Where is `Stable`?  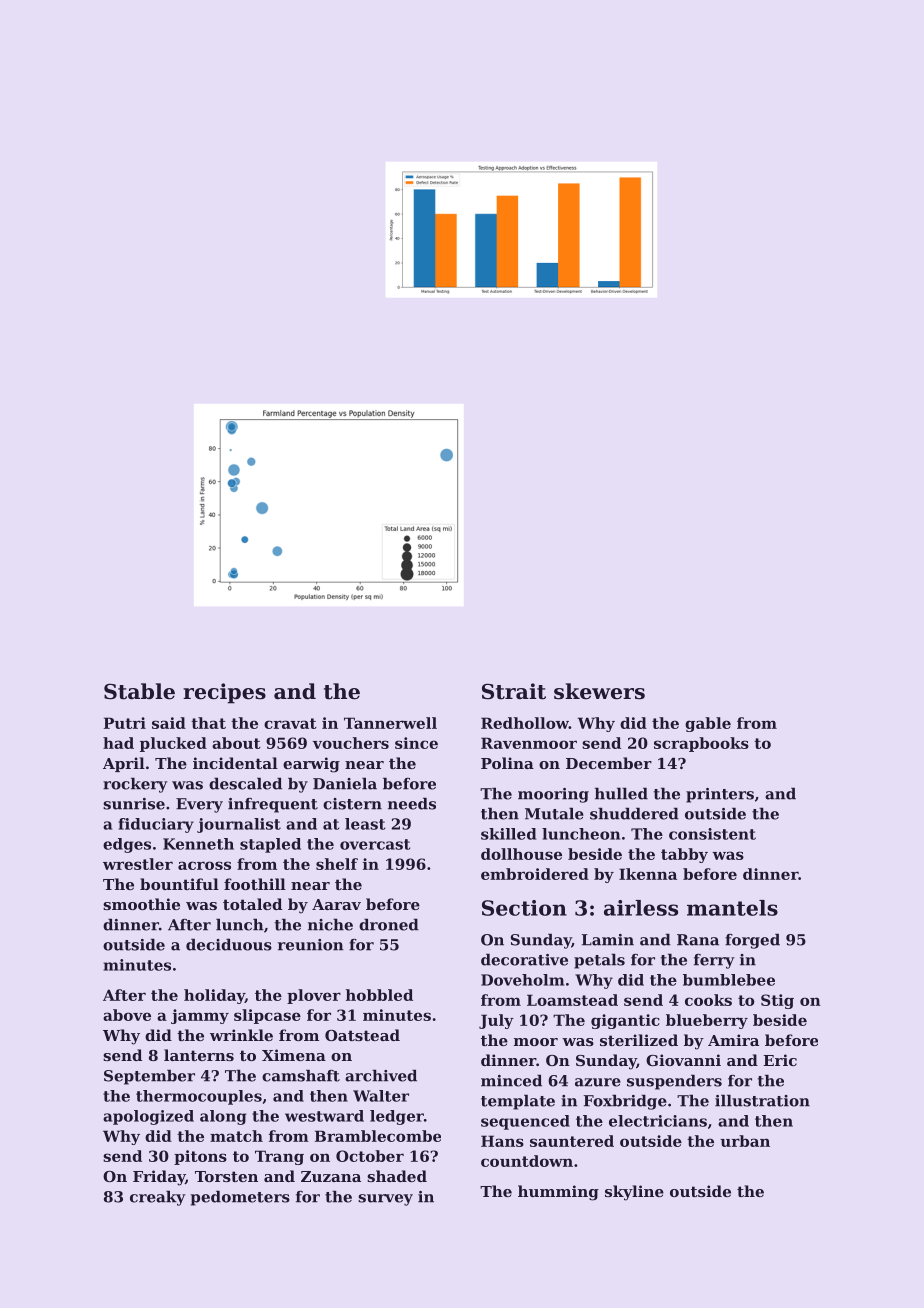 Stable is located at coordinates (139, 691).
